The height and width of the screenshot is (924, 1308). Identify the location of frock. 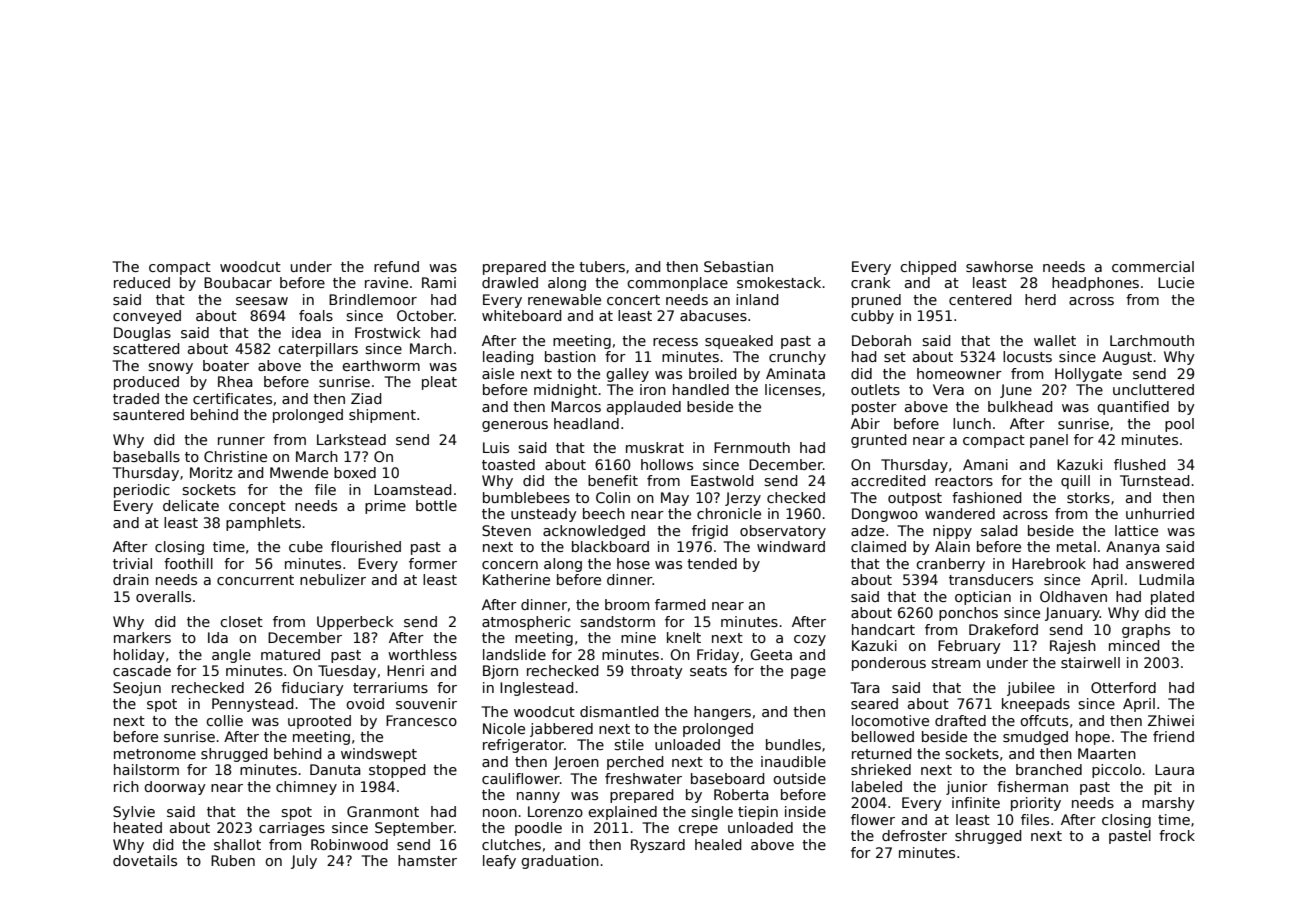
(1177, 835).
